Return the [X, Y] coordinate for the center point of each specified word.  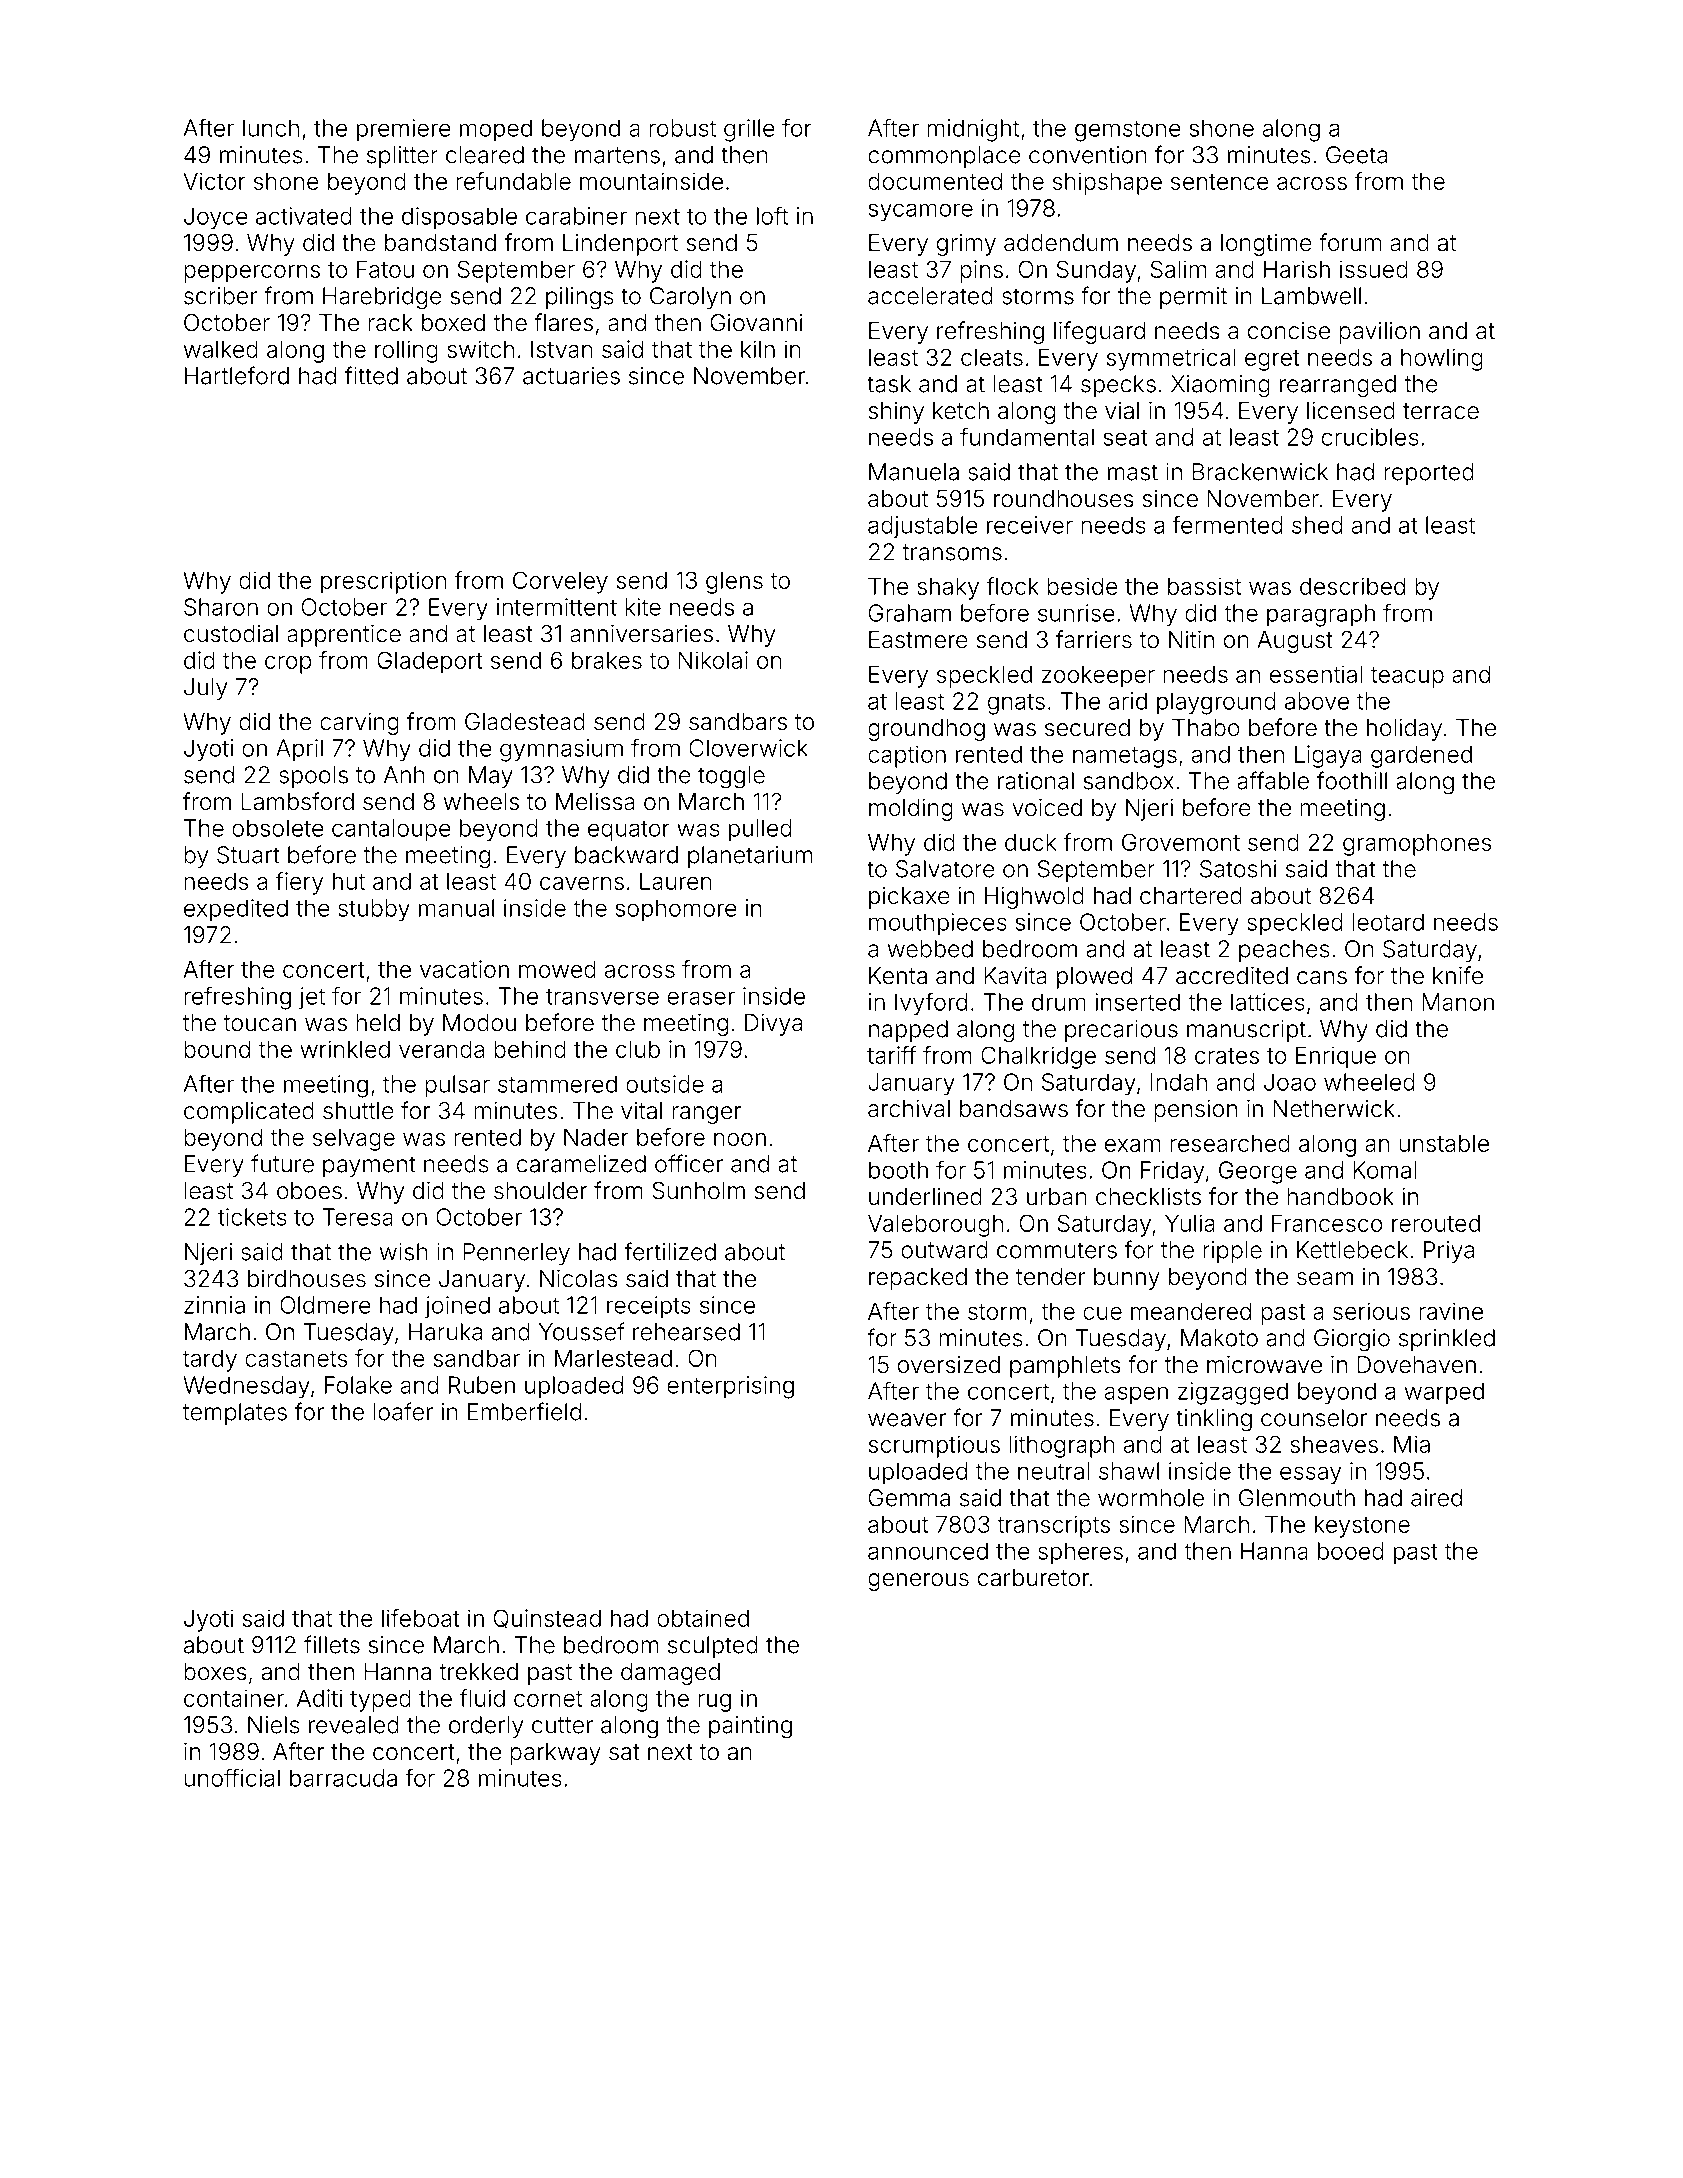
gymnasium [561, 750]
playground [1216, 703]
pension [1195, 1111]
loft [772, 215]
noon [740, 1139]
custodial [231, 634]
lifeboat [421, 1618]
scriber [221, 296]
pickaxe [909, 898]
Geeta [1356, 155]
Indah [1178, 1082]
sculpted [713, 1647]
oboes [309, 1191]
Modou [479, 1023]
